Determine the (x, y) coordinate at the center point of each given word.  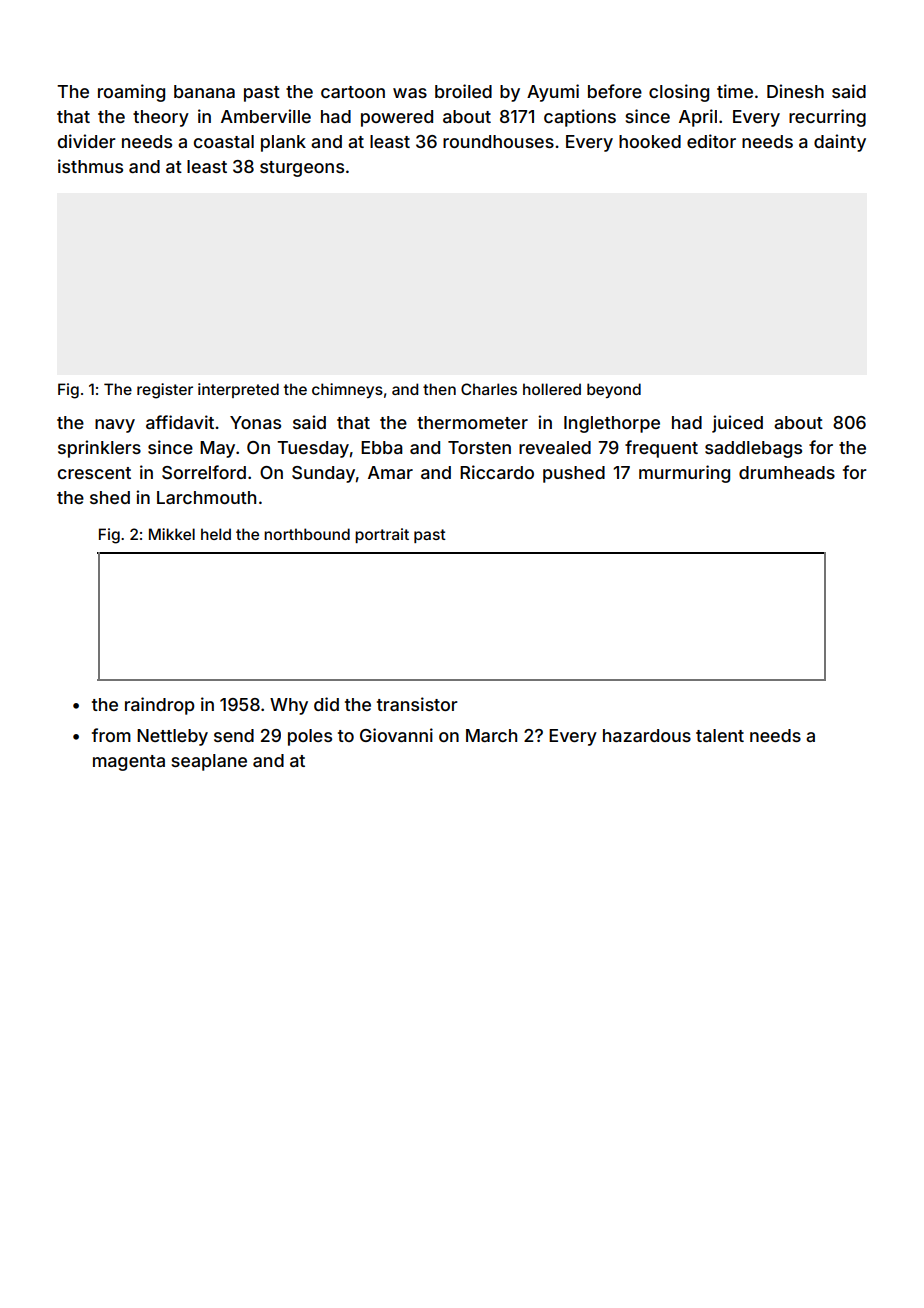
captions (580, 118)
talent (720, 735)
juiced (737, 424)
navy (115, 426)
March (491, 735)
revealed (555, 447)
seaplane (209, 762)
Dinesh (795, 91)
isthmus (90, 166)
